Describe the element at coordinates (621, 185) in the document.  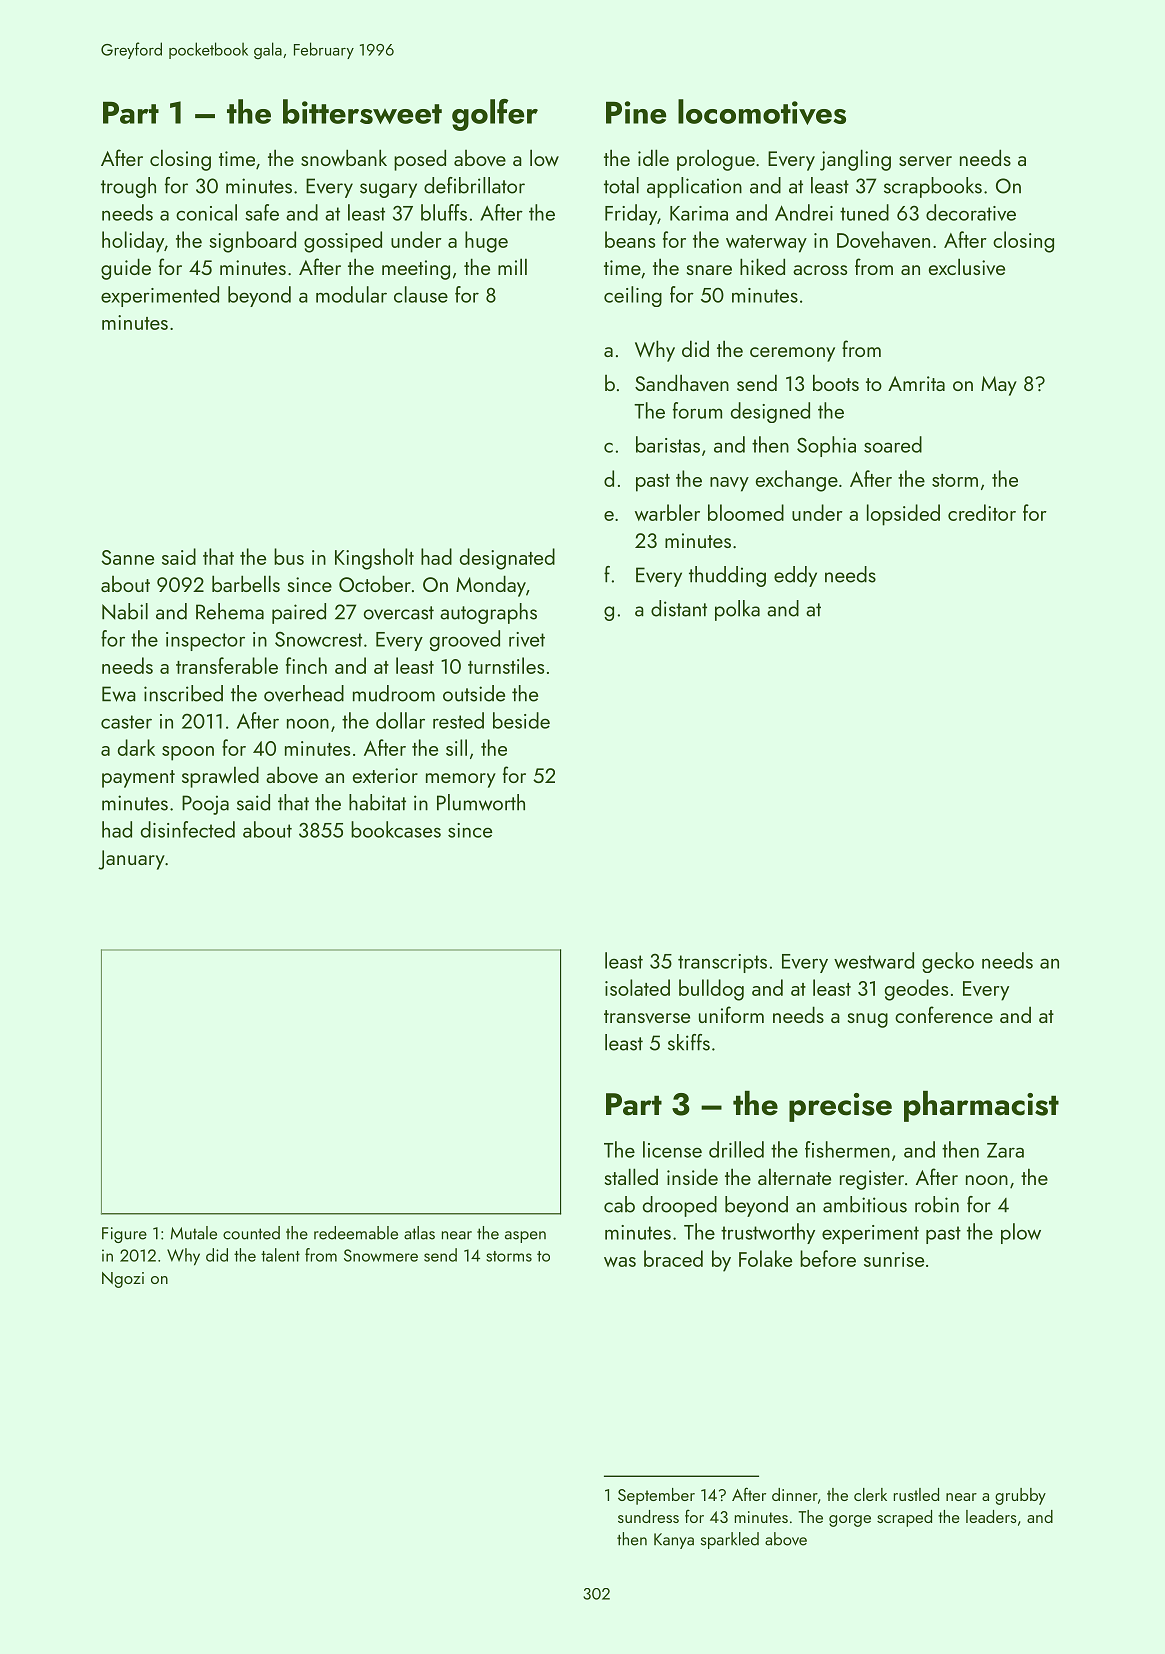
I see `total` at that location.
